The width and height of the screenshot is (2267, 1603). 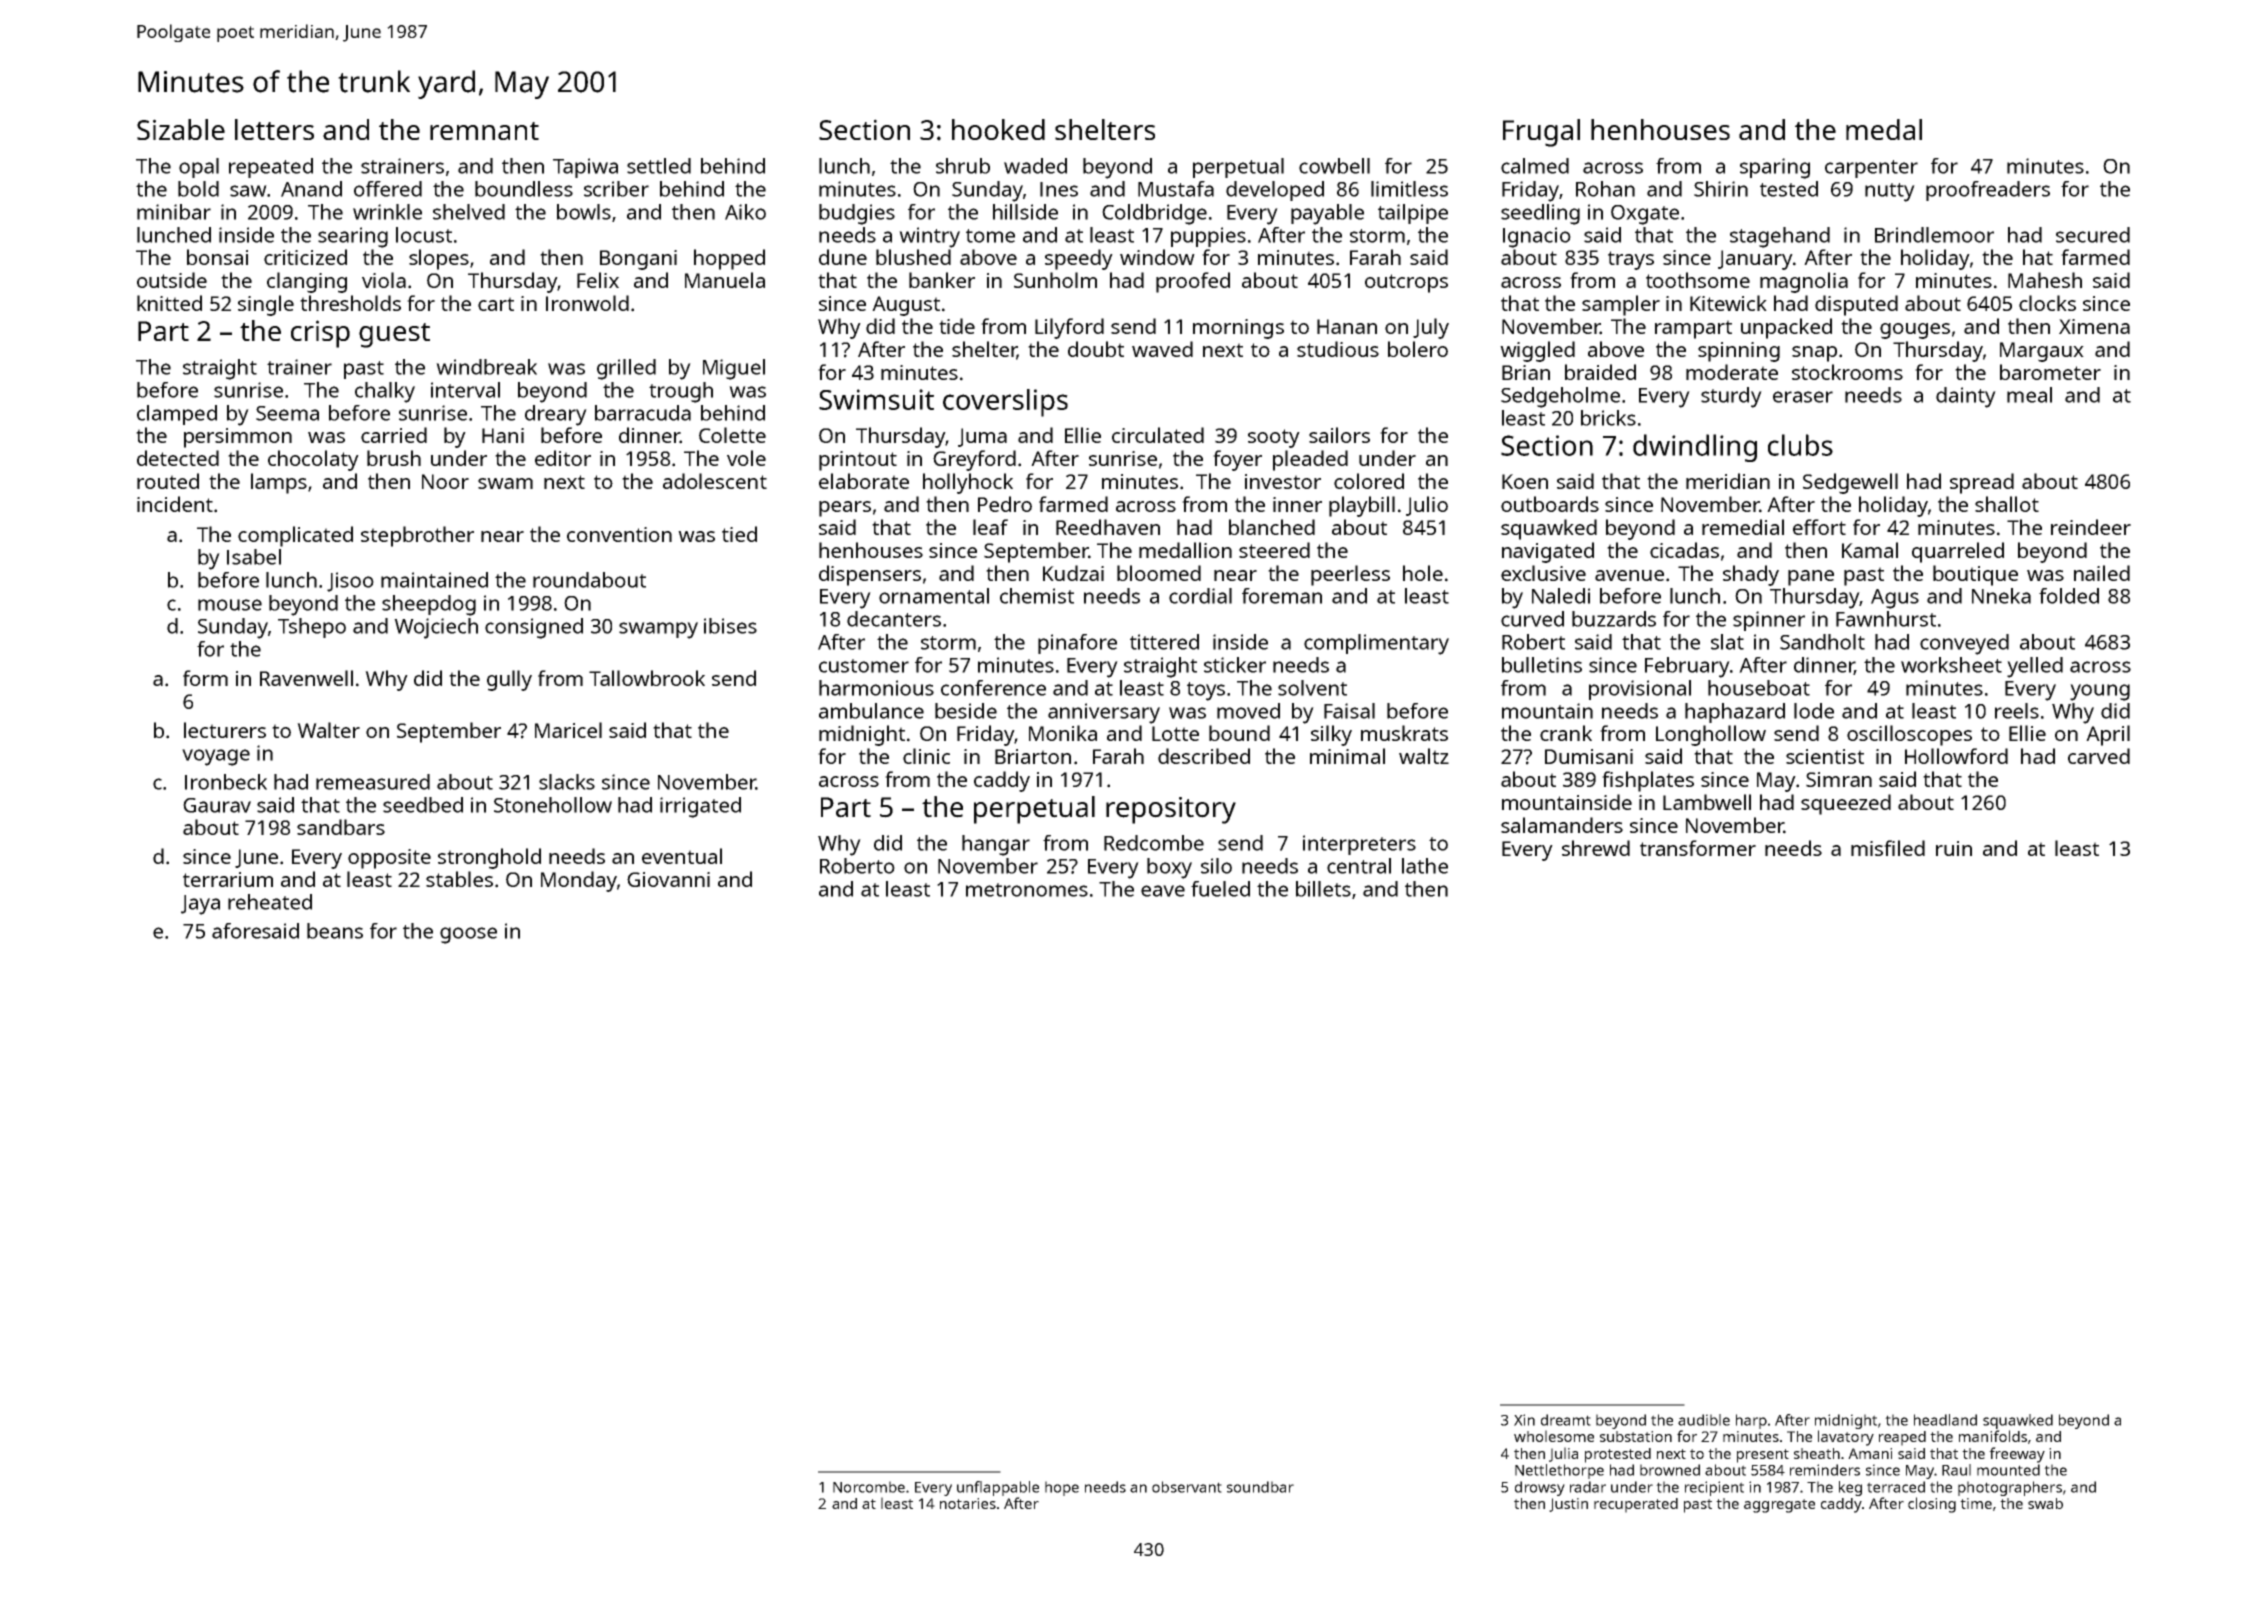 What do you see at coordinates (1871, 169) in the screenshot?
I see `carpenter` at bounding box center [1871, 169].
